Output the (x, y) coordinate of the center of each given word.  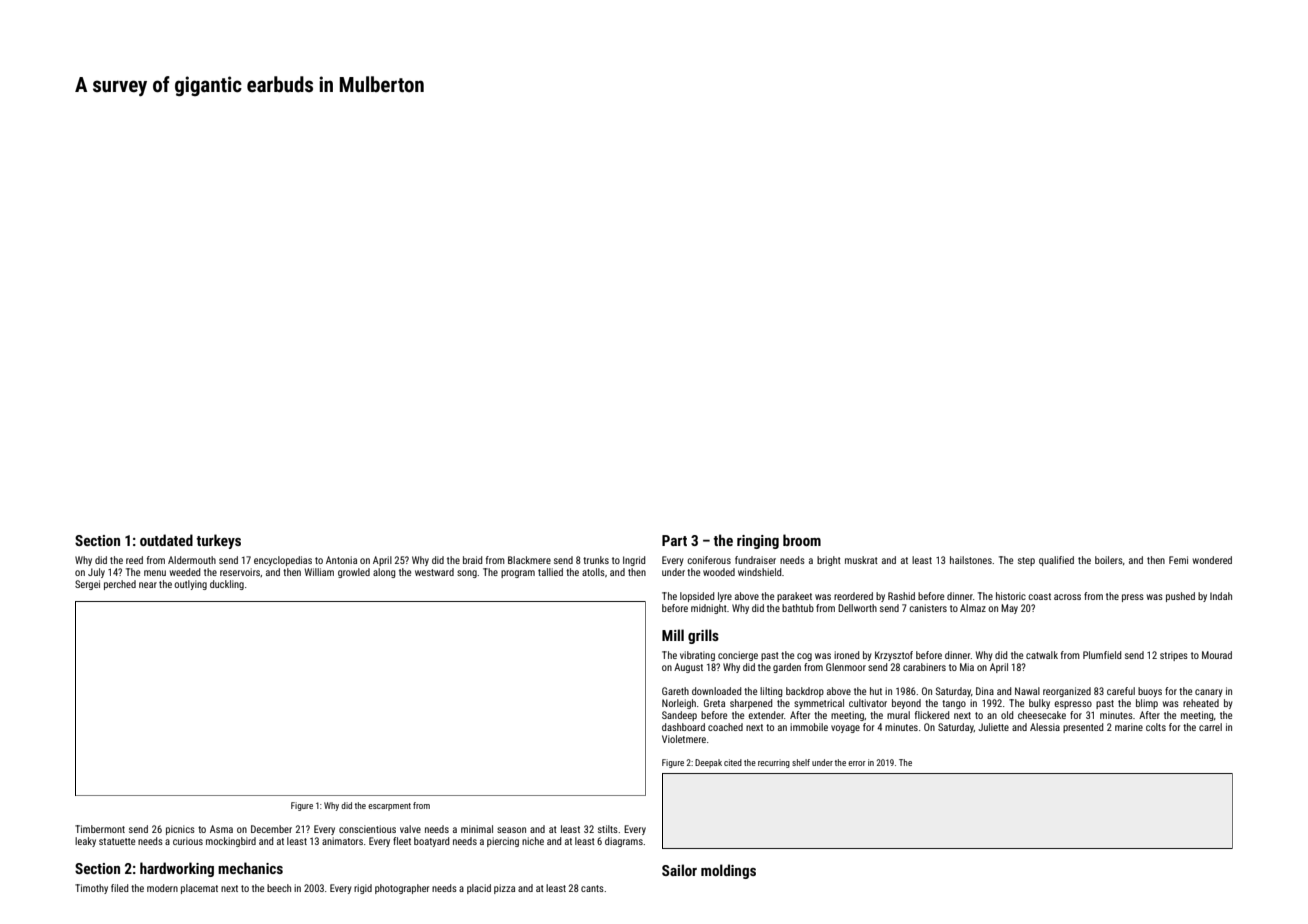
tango (954, 704)
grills (703, 636)
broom (802, 540)
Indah (1221, 596)
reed (134, 560)
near (148, 585)
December (271, 829)
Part (674, 540)
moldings (728, 871)
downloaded (716, 691)
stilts (608, 829)
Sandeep (679, 716)
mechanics (250, 868)
